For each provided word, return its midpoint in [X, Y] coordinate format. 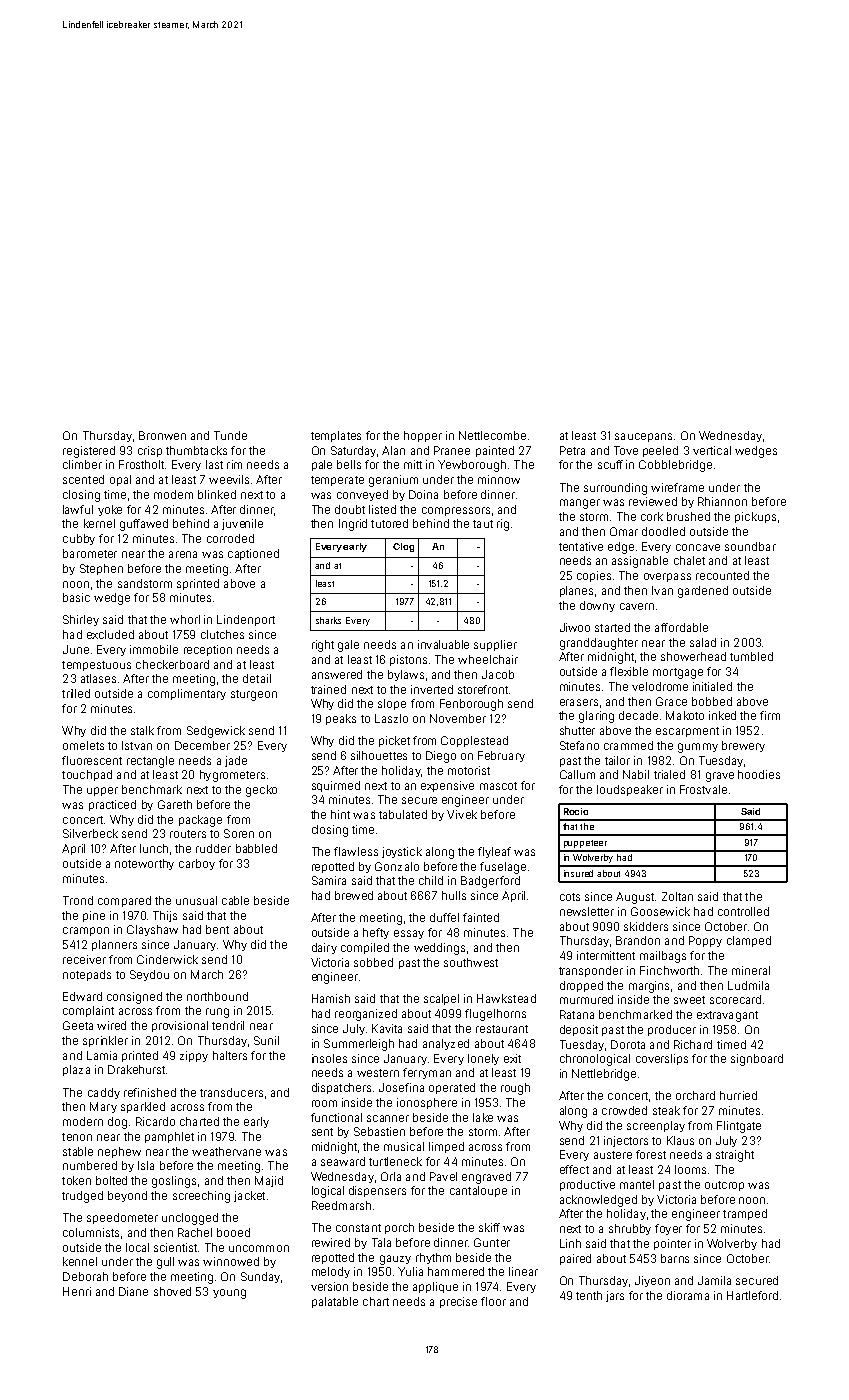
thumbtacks [196, 450]
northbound [217, 996]
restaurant [502, 1029]
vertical [712, 450]
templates [336, 436]
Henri [77, 1291]
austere [613, 1155]
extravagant [727, 1016]
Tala [381, 1242]
